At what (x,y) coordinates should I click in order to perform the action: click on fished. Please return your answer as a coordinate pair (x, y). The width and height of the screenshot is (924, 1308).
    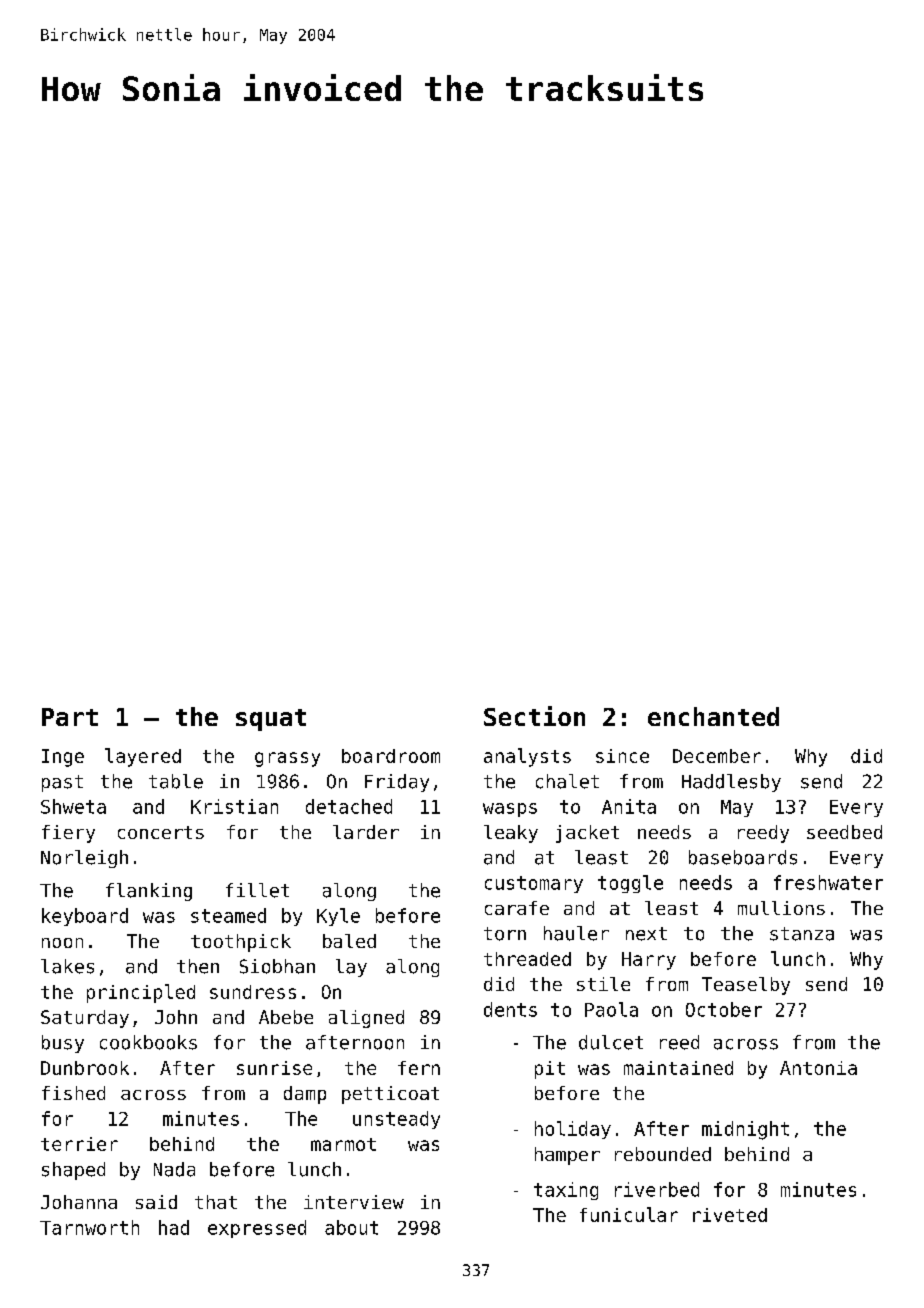
    Looking at the image, I should click on (73, 1093).
